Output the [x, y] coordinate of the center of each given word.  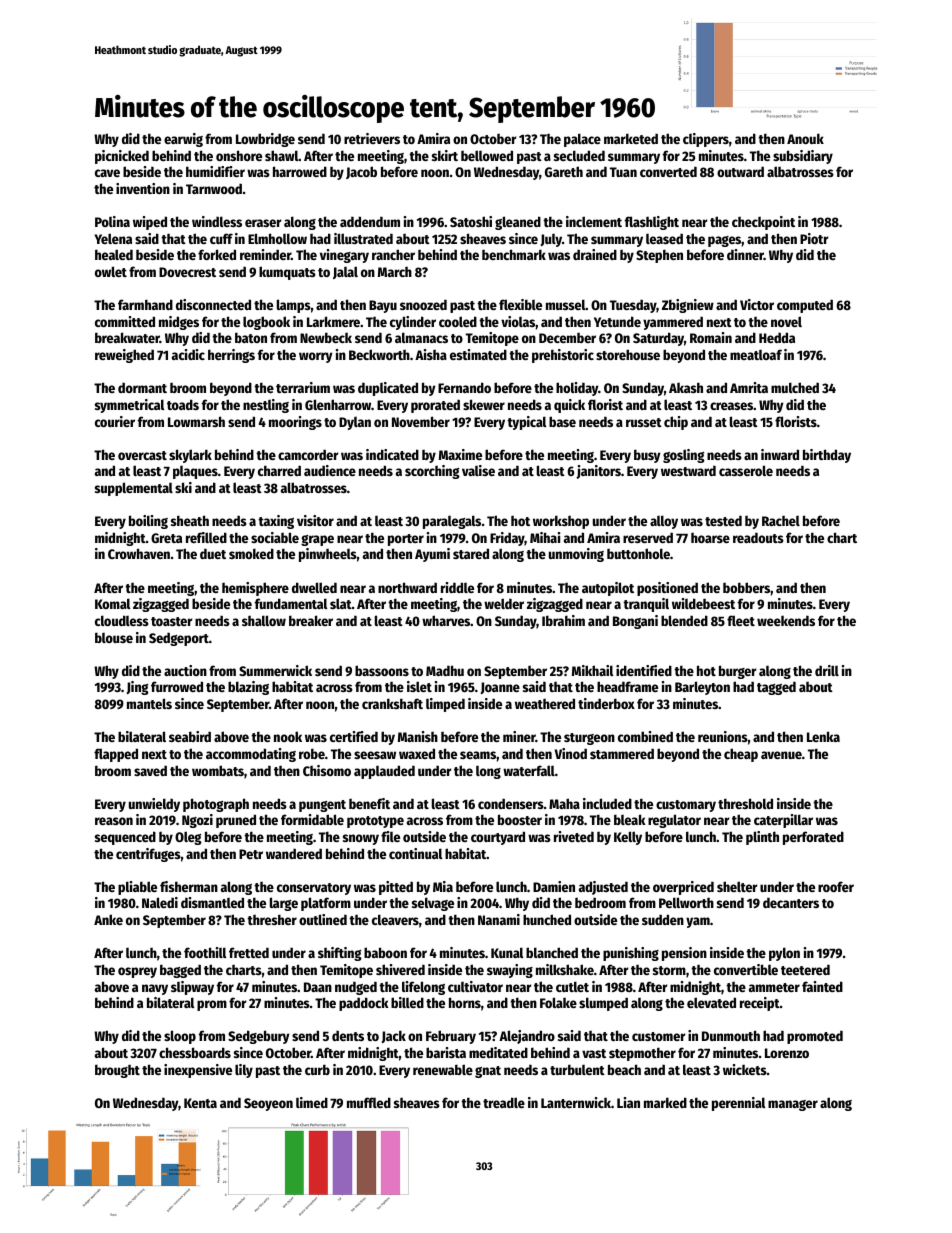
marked [665, 1102]
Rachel [781, 520]
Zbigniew [688, 306]
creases [731, 406]
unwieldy [154, 805]
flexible [520, 304]
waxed [417, 753]
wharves [446, 620]
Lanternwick [576, 1102]
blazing [248, 688]
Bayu [383, 306]
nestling [266, 406]
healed [114, 254]
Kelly [628, 838]
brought [117, 1071]
